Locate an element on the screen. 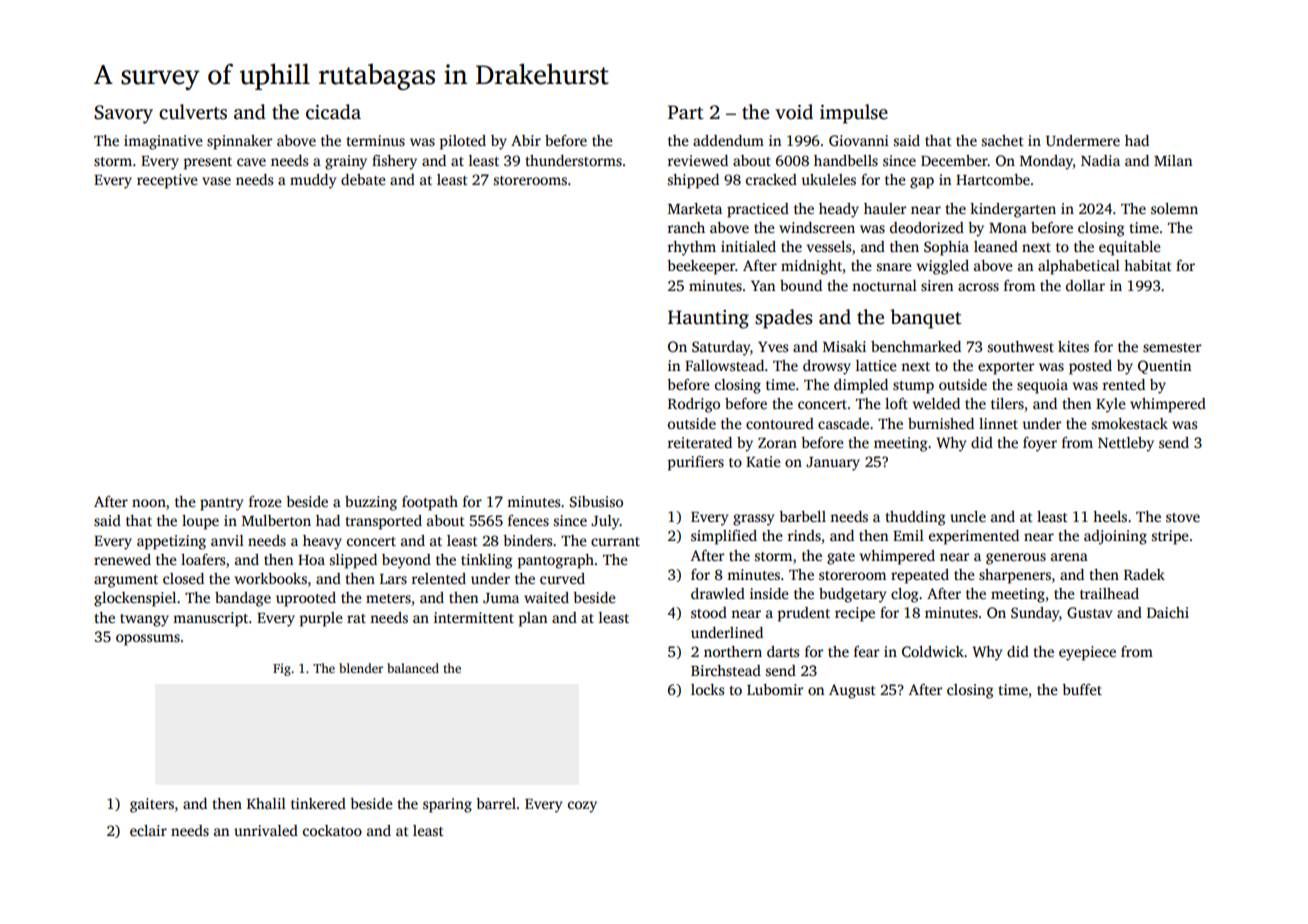 This screenshot has height=924, width=1308. alphabetical is located at coordinates (1079, 267).
